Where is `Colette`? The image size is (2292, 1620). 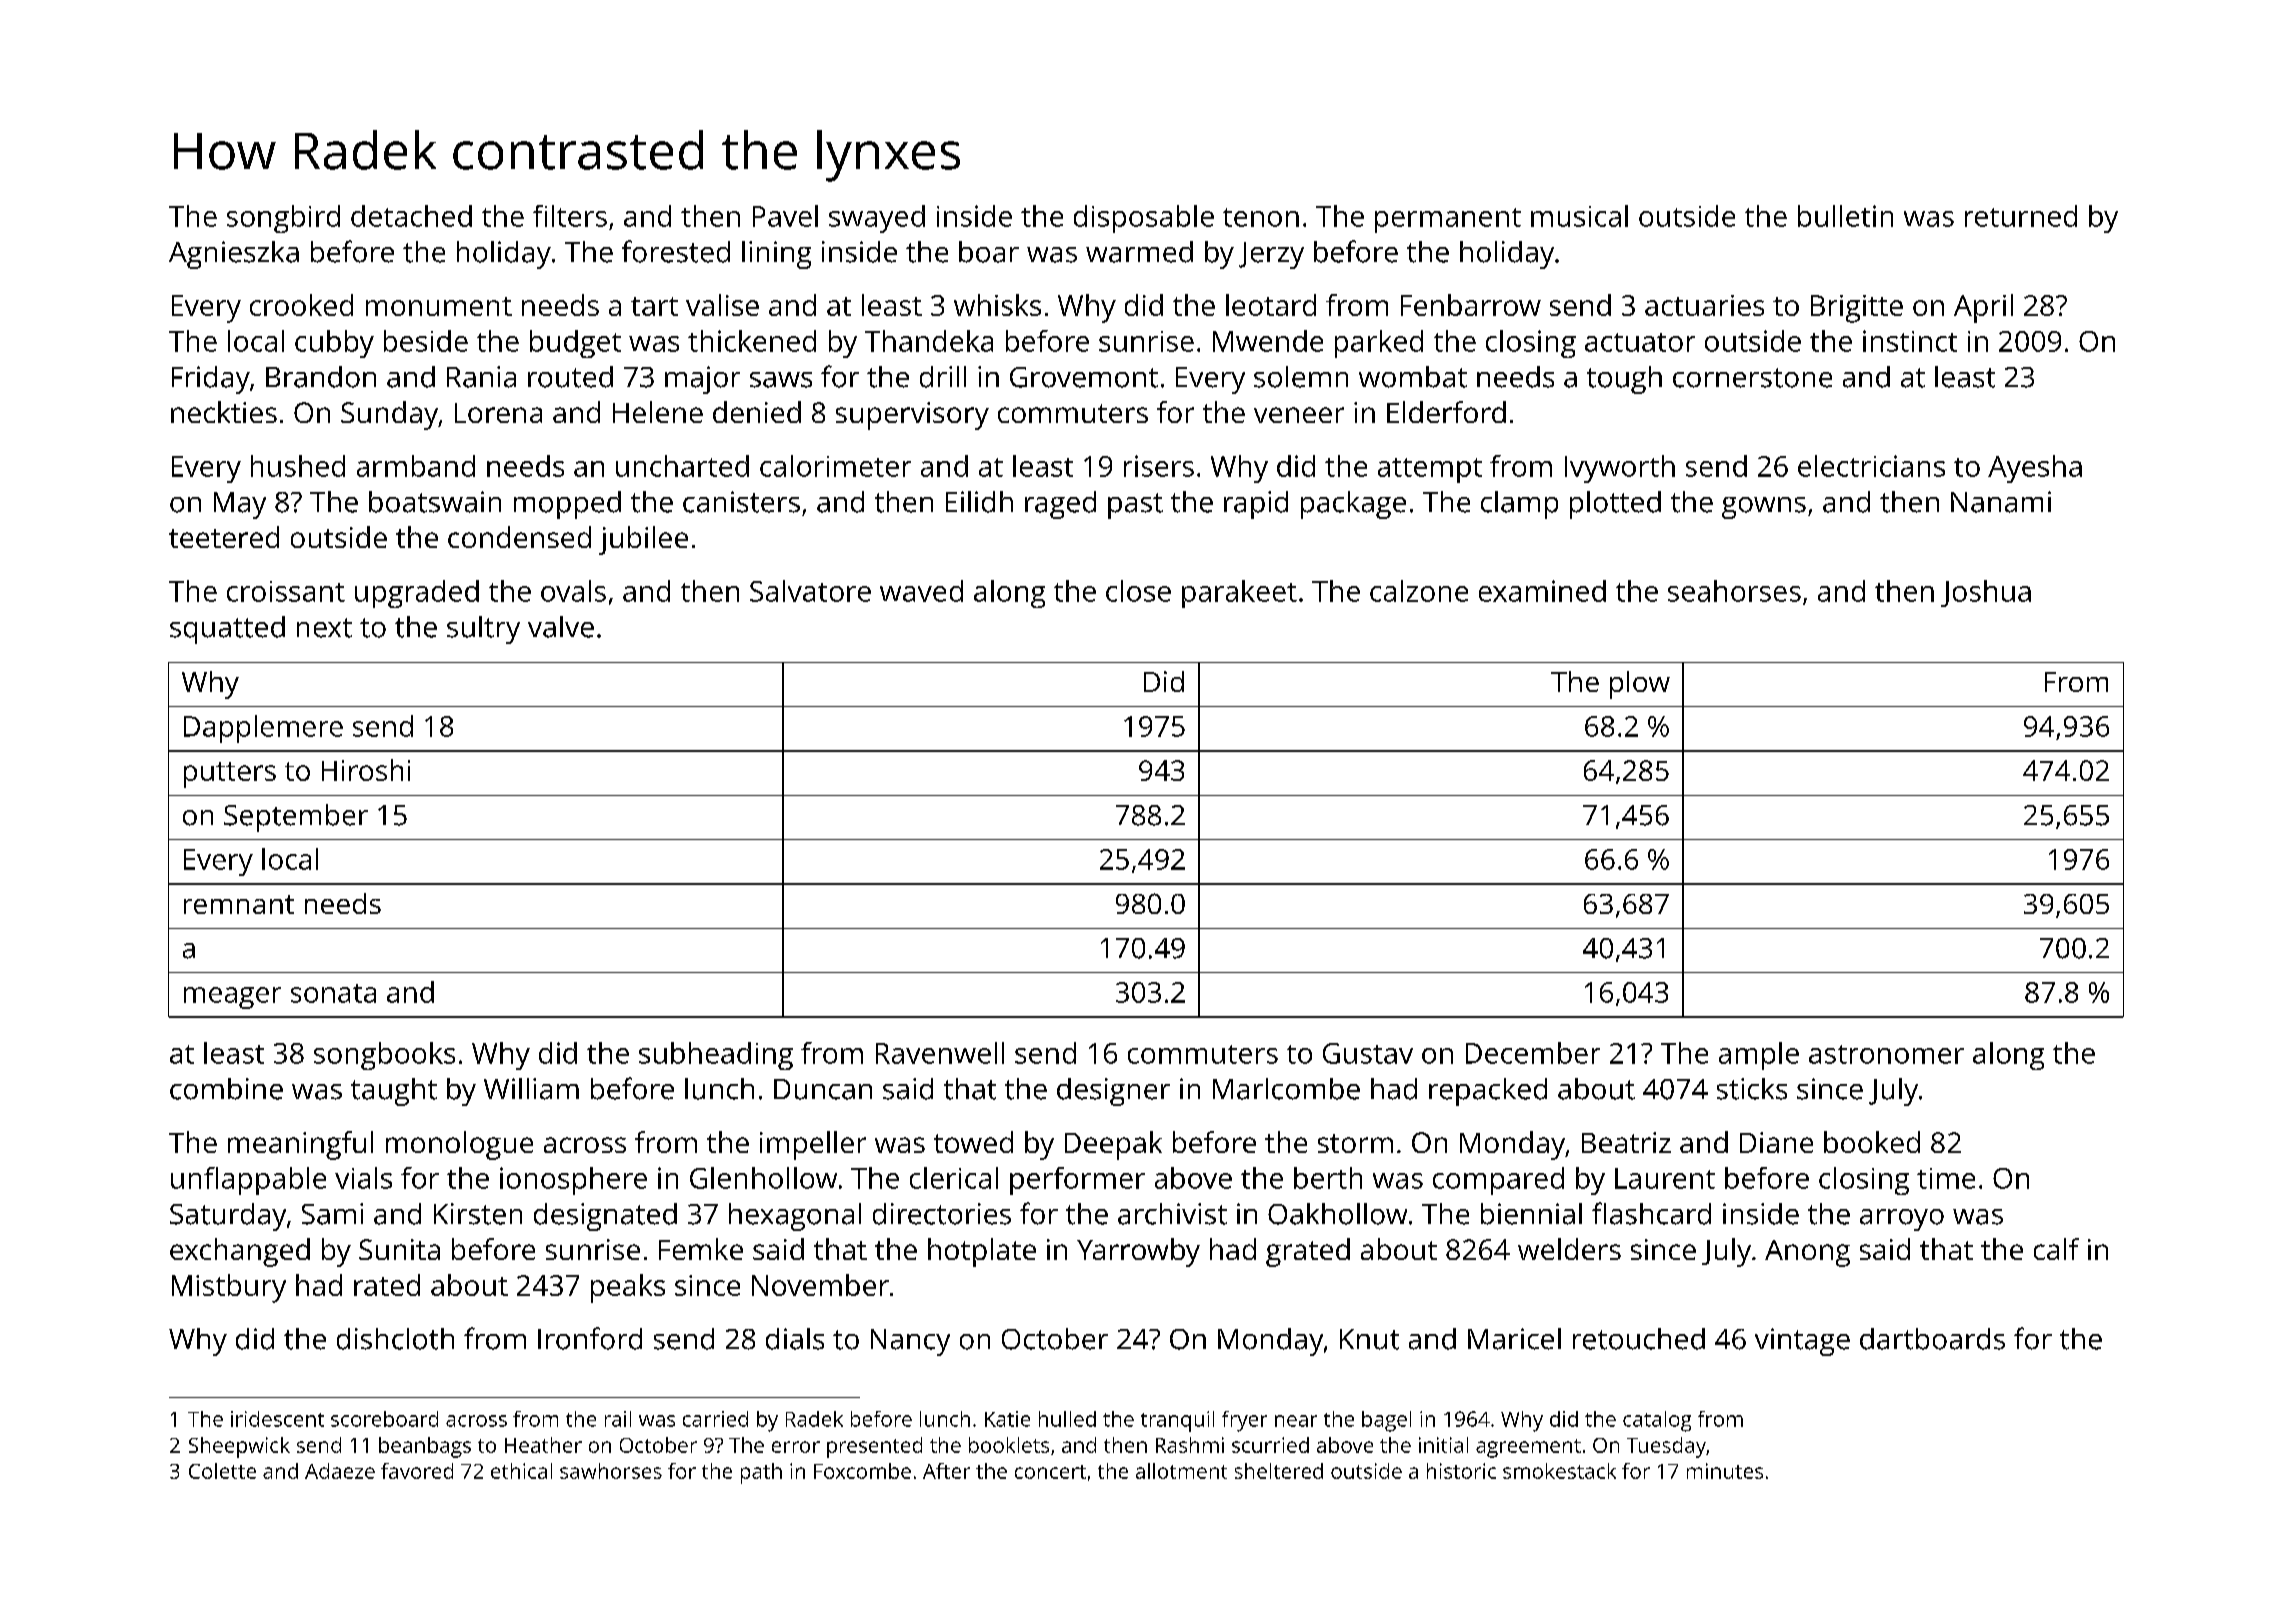
Colette is located at coordinates (222, 1471).
